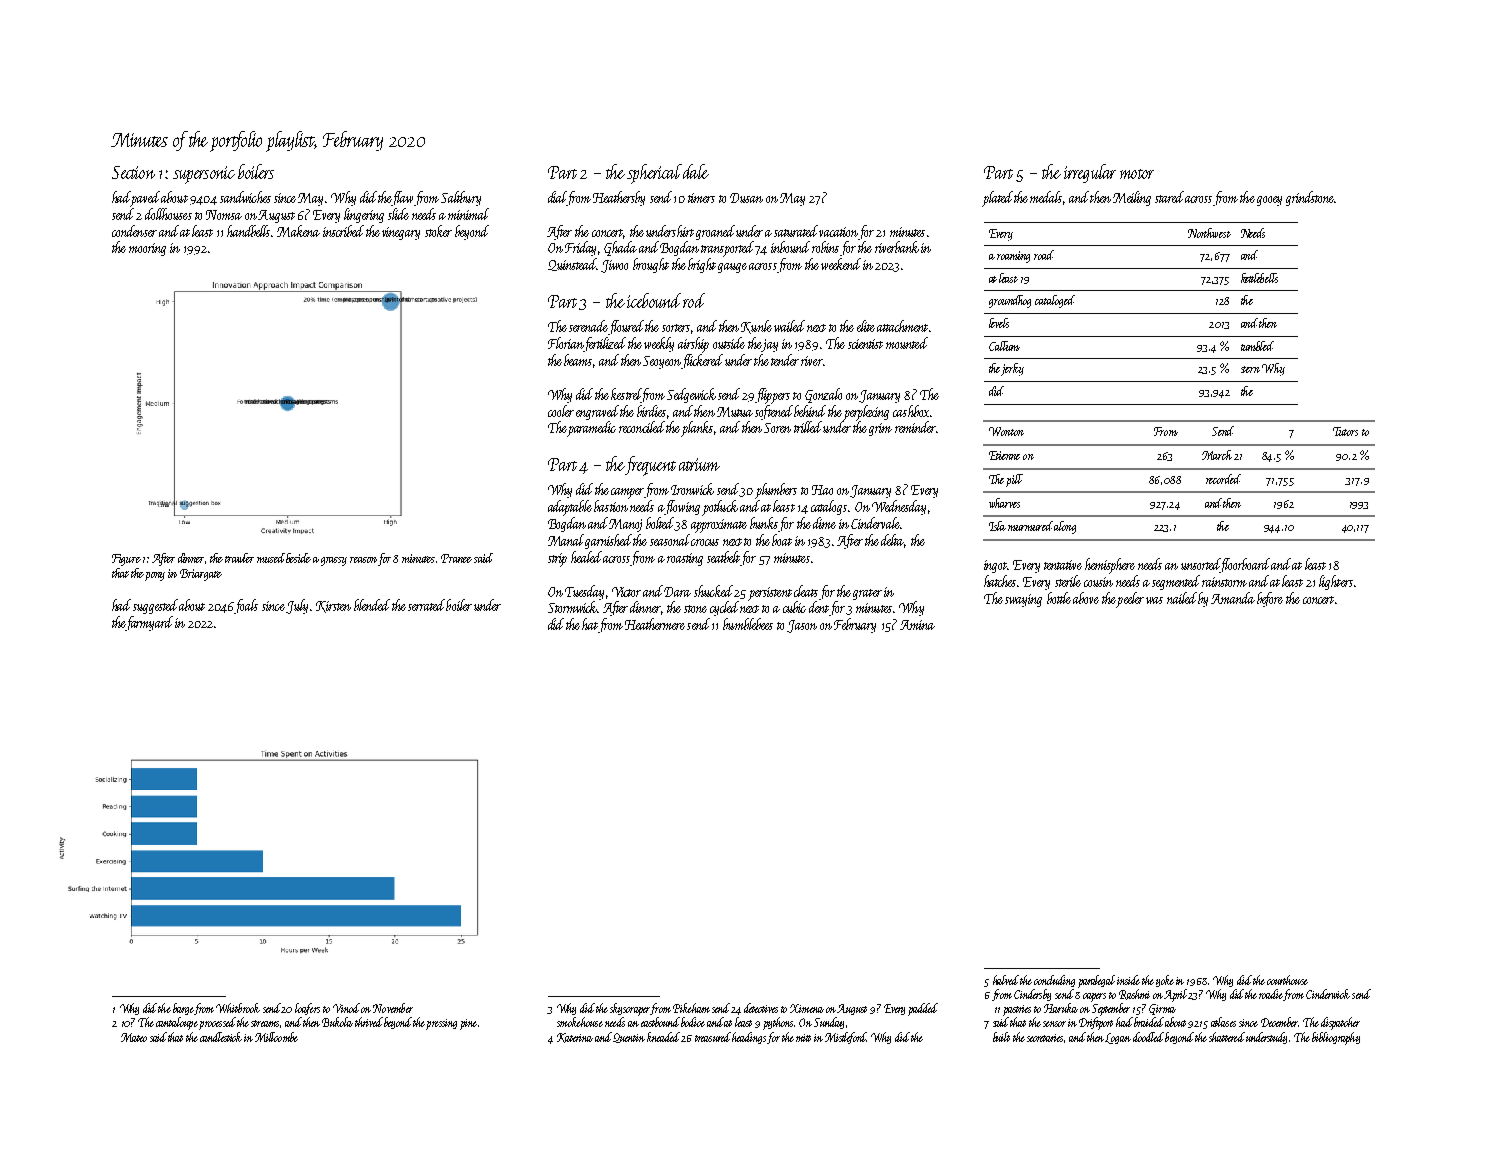 This screenshot has height=1149, width=1487. I want to click on Amina, so click(917, 625).
